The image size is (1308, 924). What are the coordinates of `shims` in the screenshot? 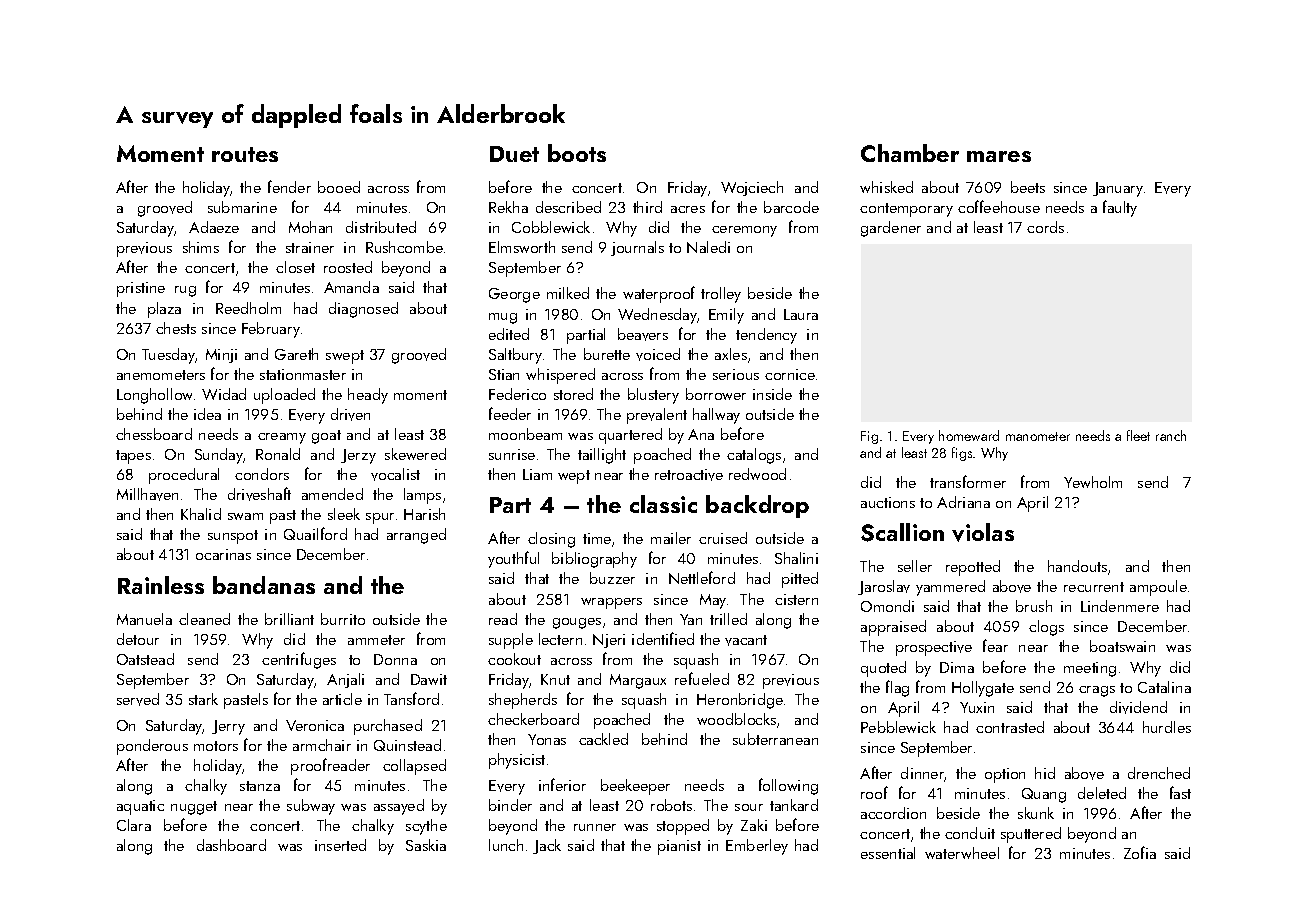 It's located at (201, 247).
